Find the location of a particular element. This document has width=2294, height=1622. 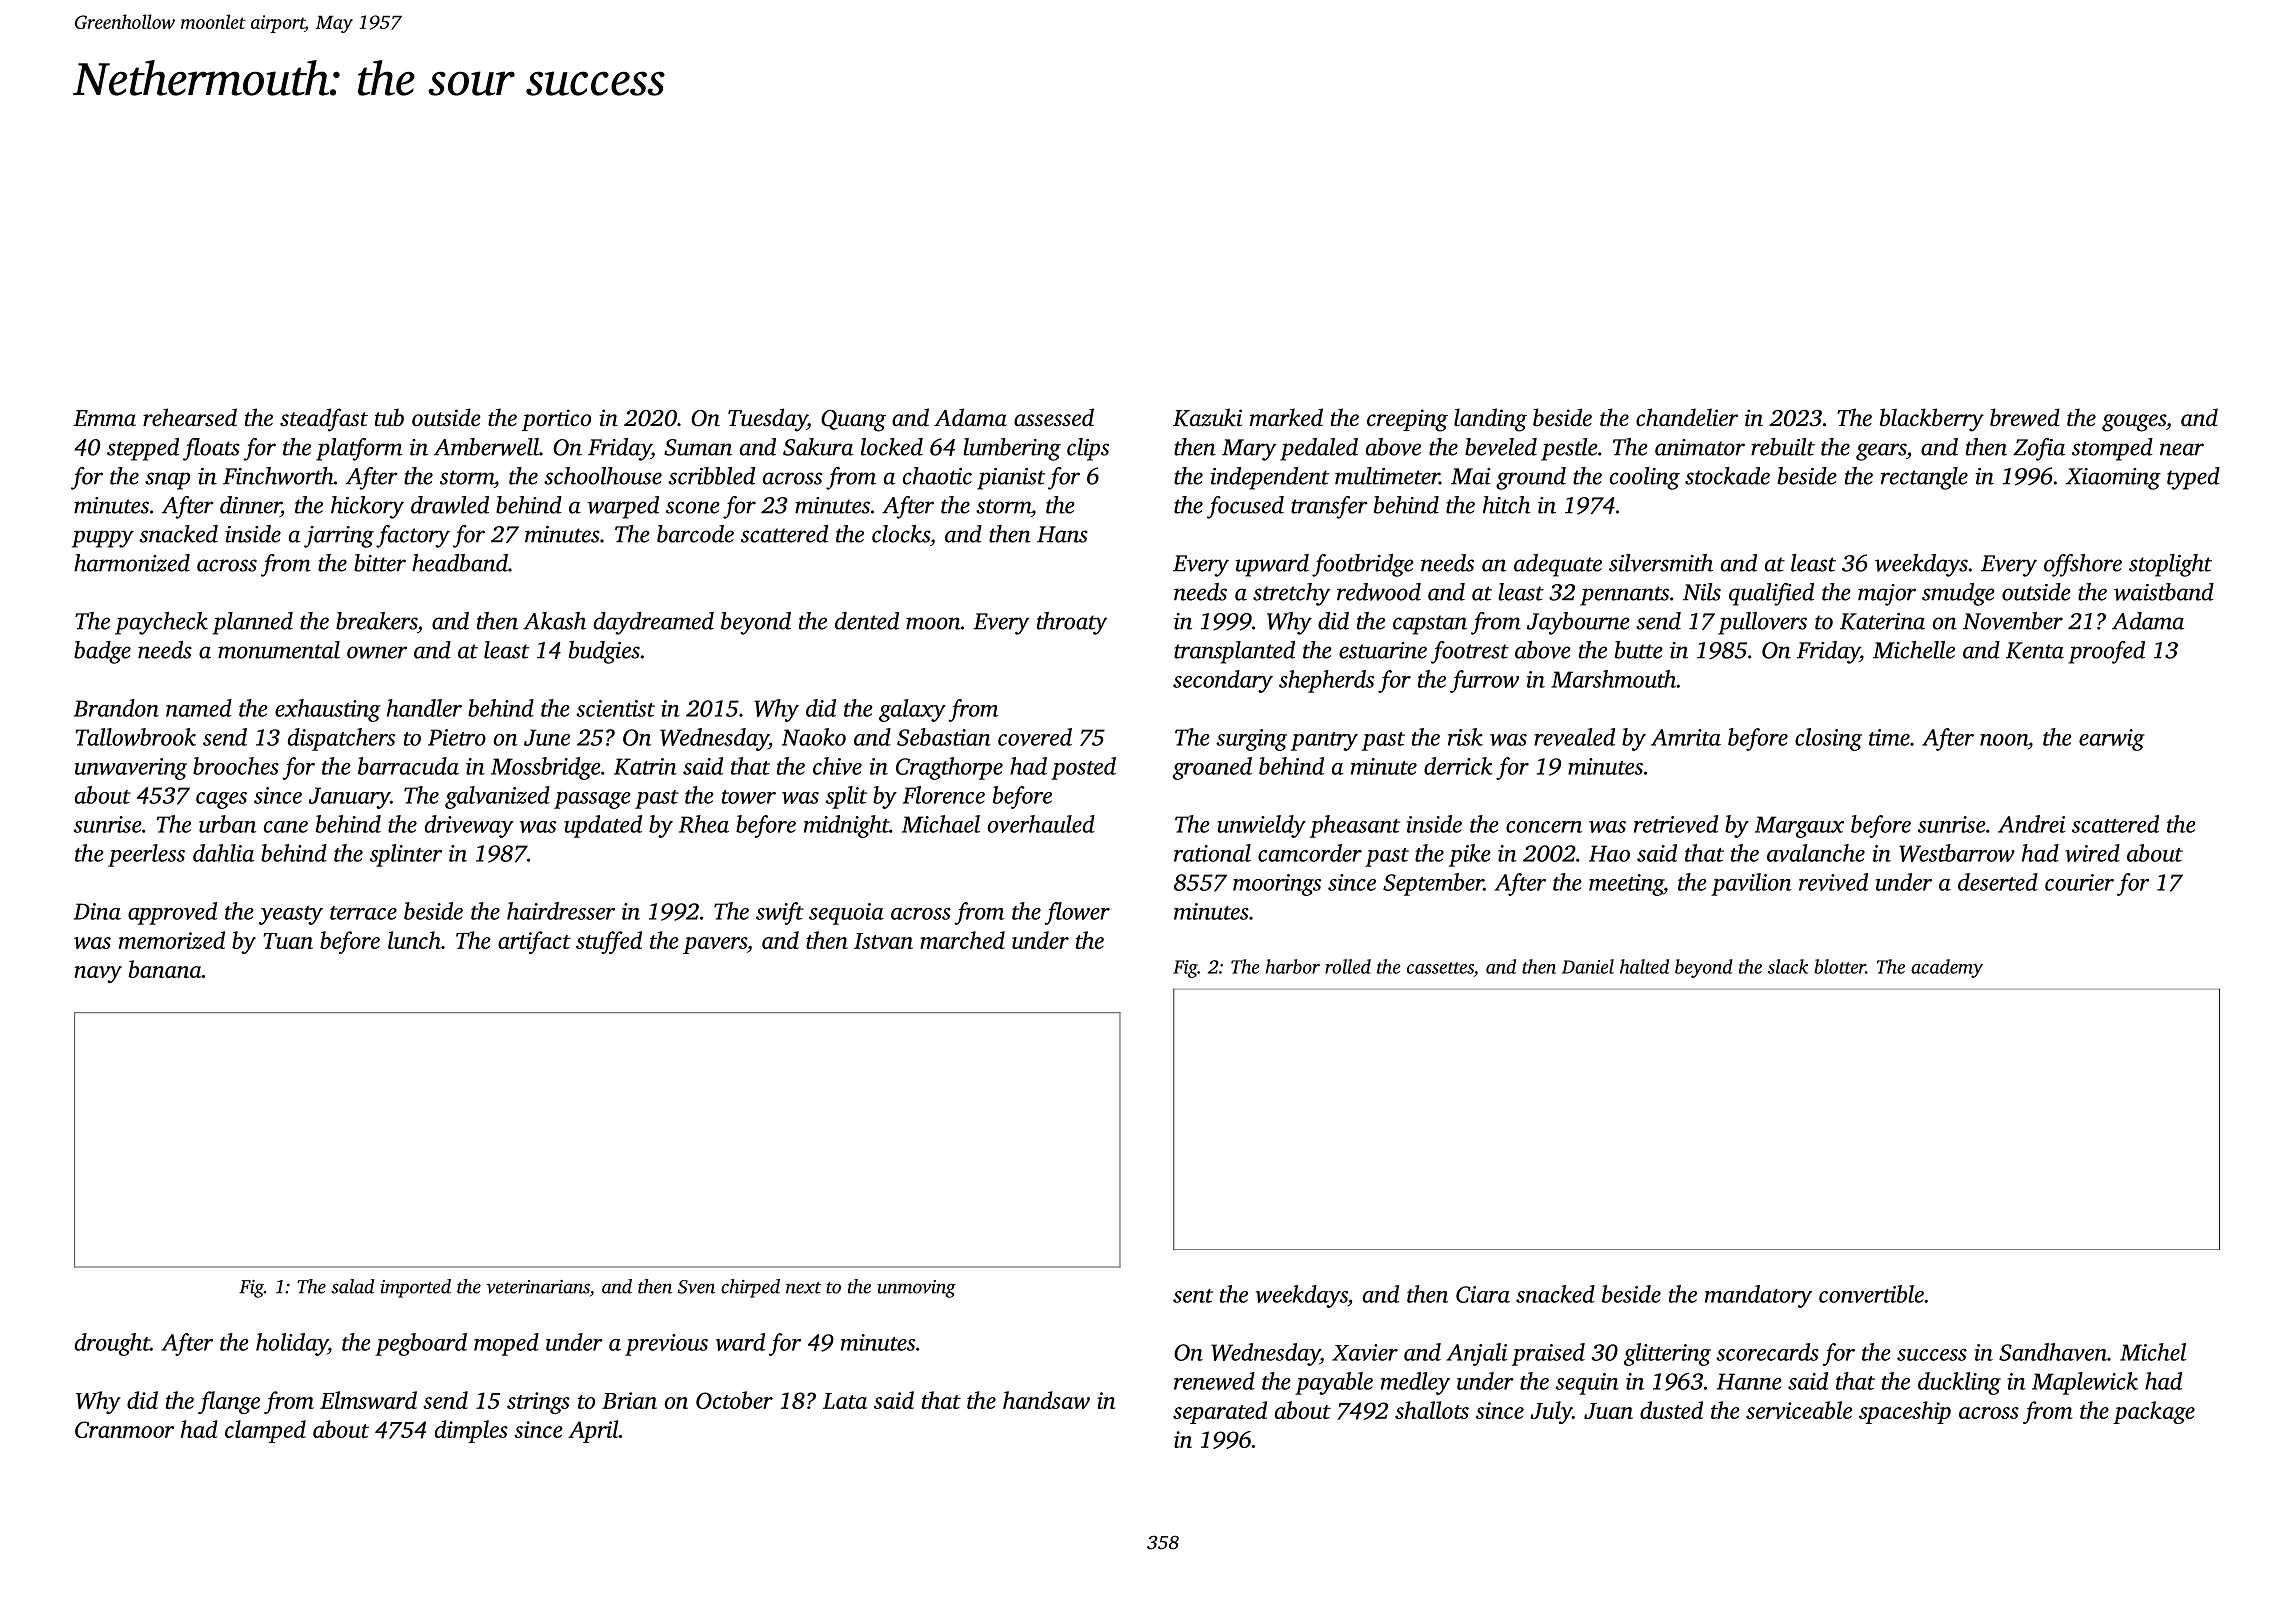

clocks is located at coordinates (901, 534).
